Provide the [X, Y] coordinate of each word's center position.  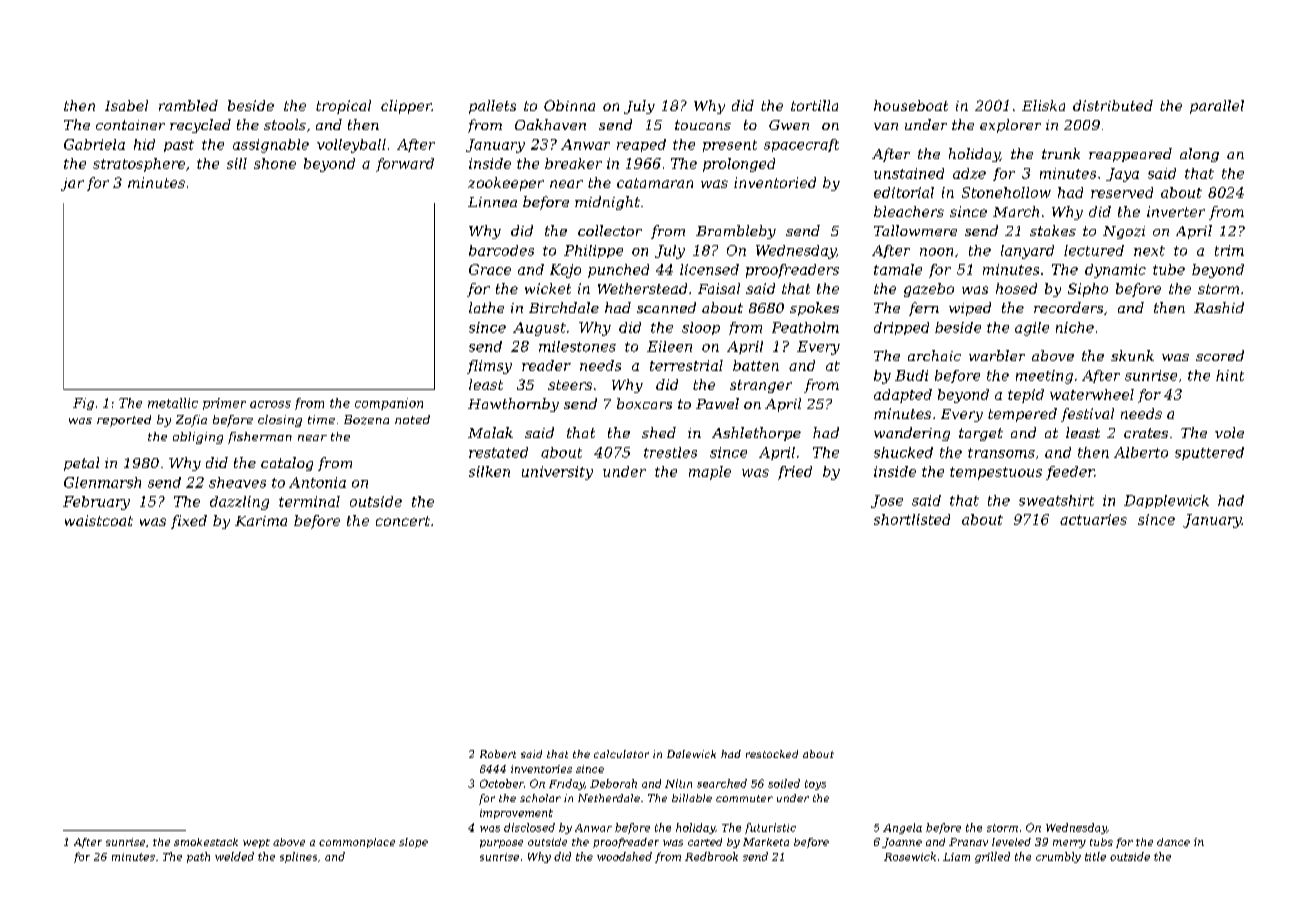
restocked [772, 754]
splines [298, 857]
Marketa [766, 842]
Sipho [1088, 290]
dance [1173, 842]
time [321, 419]
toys [815, 785]
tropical [343, 107]
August [539, 329]
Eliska [1043, 105]
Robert [498, 754]
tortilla [814, 105]
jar [72, 184]
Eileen [669, 346]
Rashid [1219, 307]
